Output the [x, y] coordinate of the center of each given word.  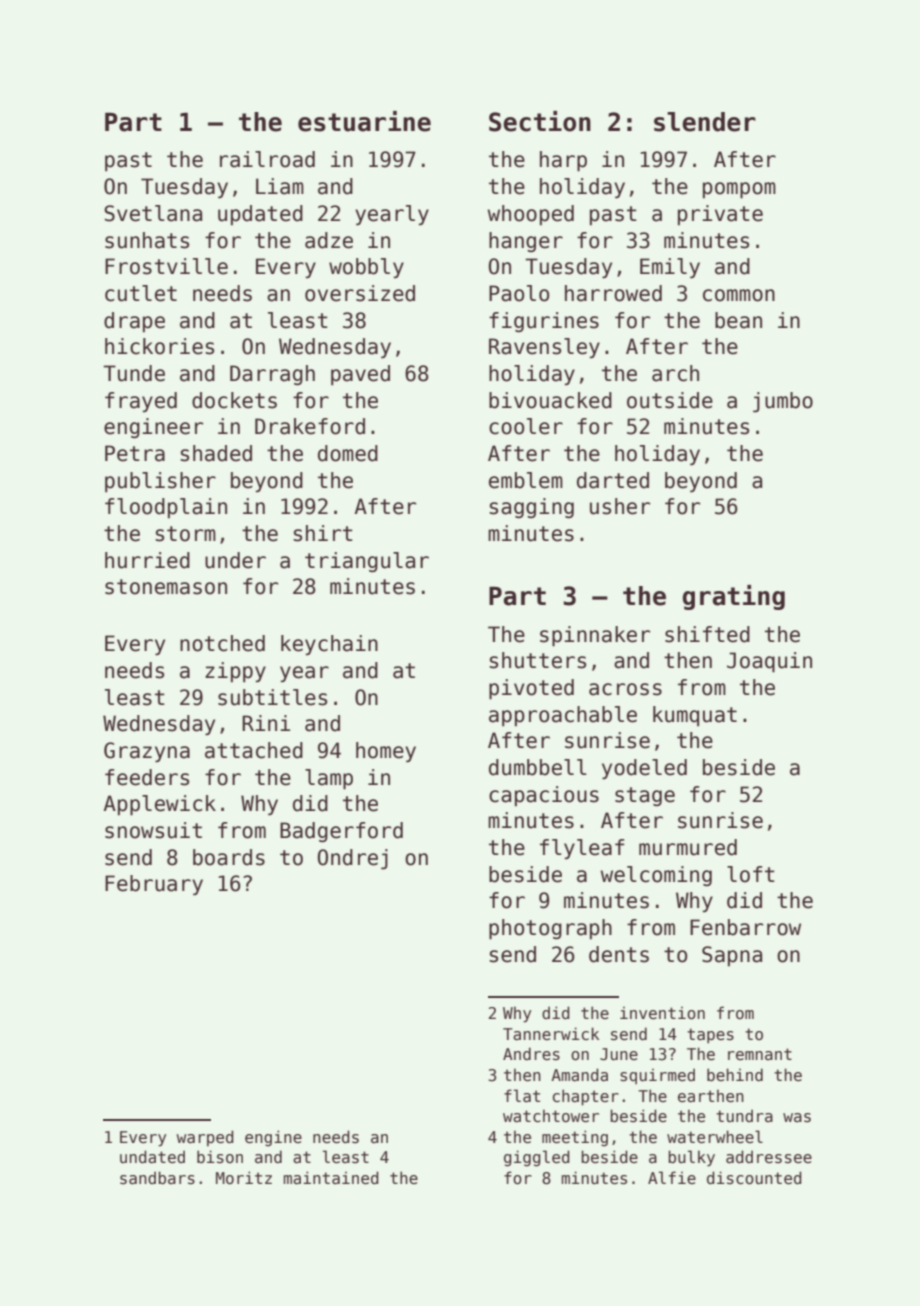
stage [645, 796]
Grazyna [147, 752]
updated [260, 215]
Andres [531, 1053]
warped [205, 1138]
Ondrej [353, 859]
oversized [360, 293]
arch [675, 373]
